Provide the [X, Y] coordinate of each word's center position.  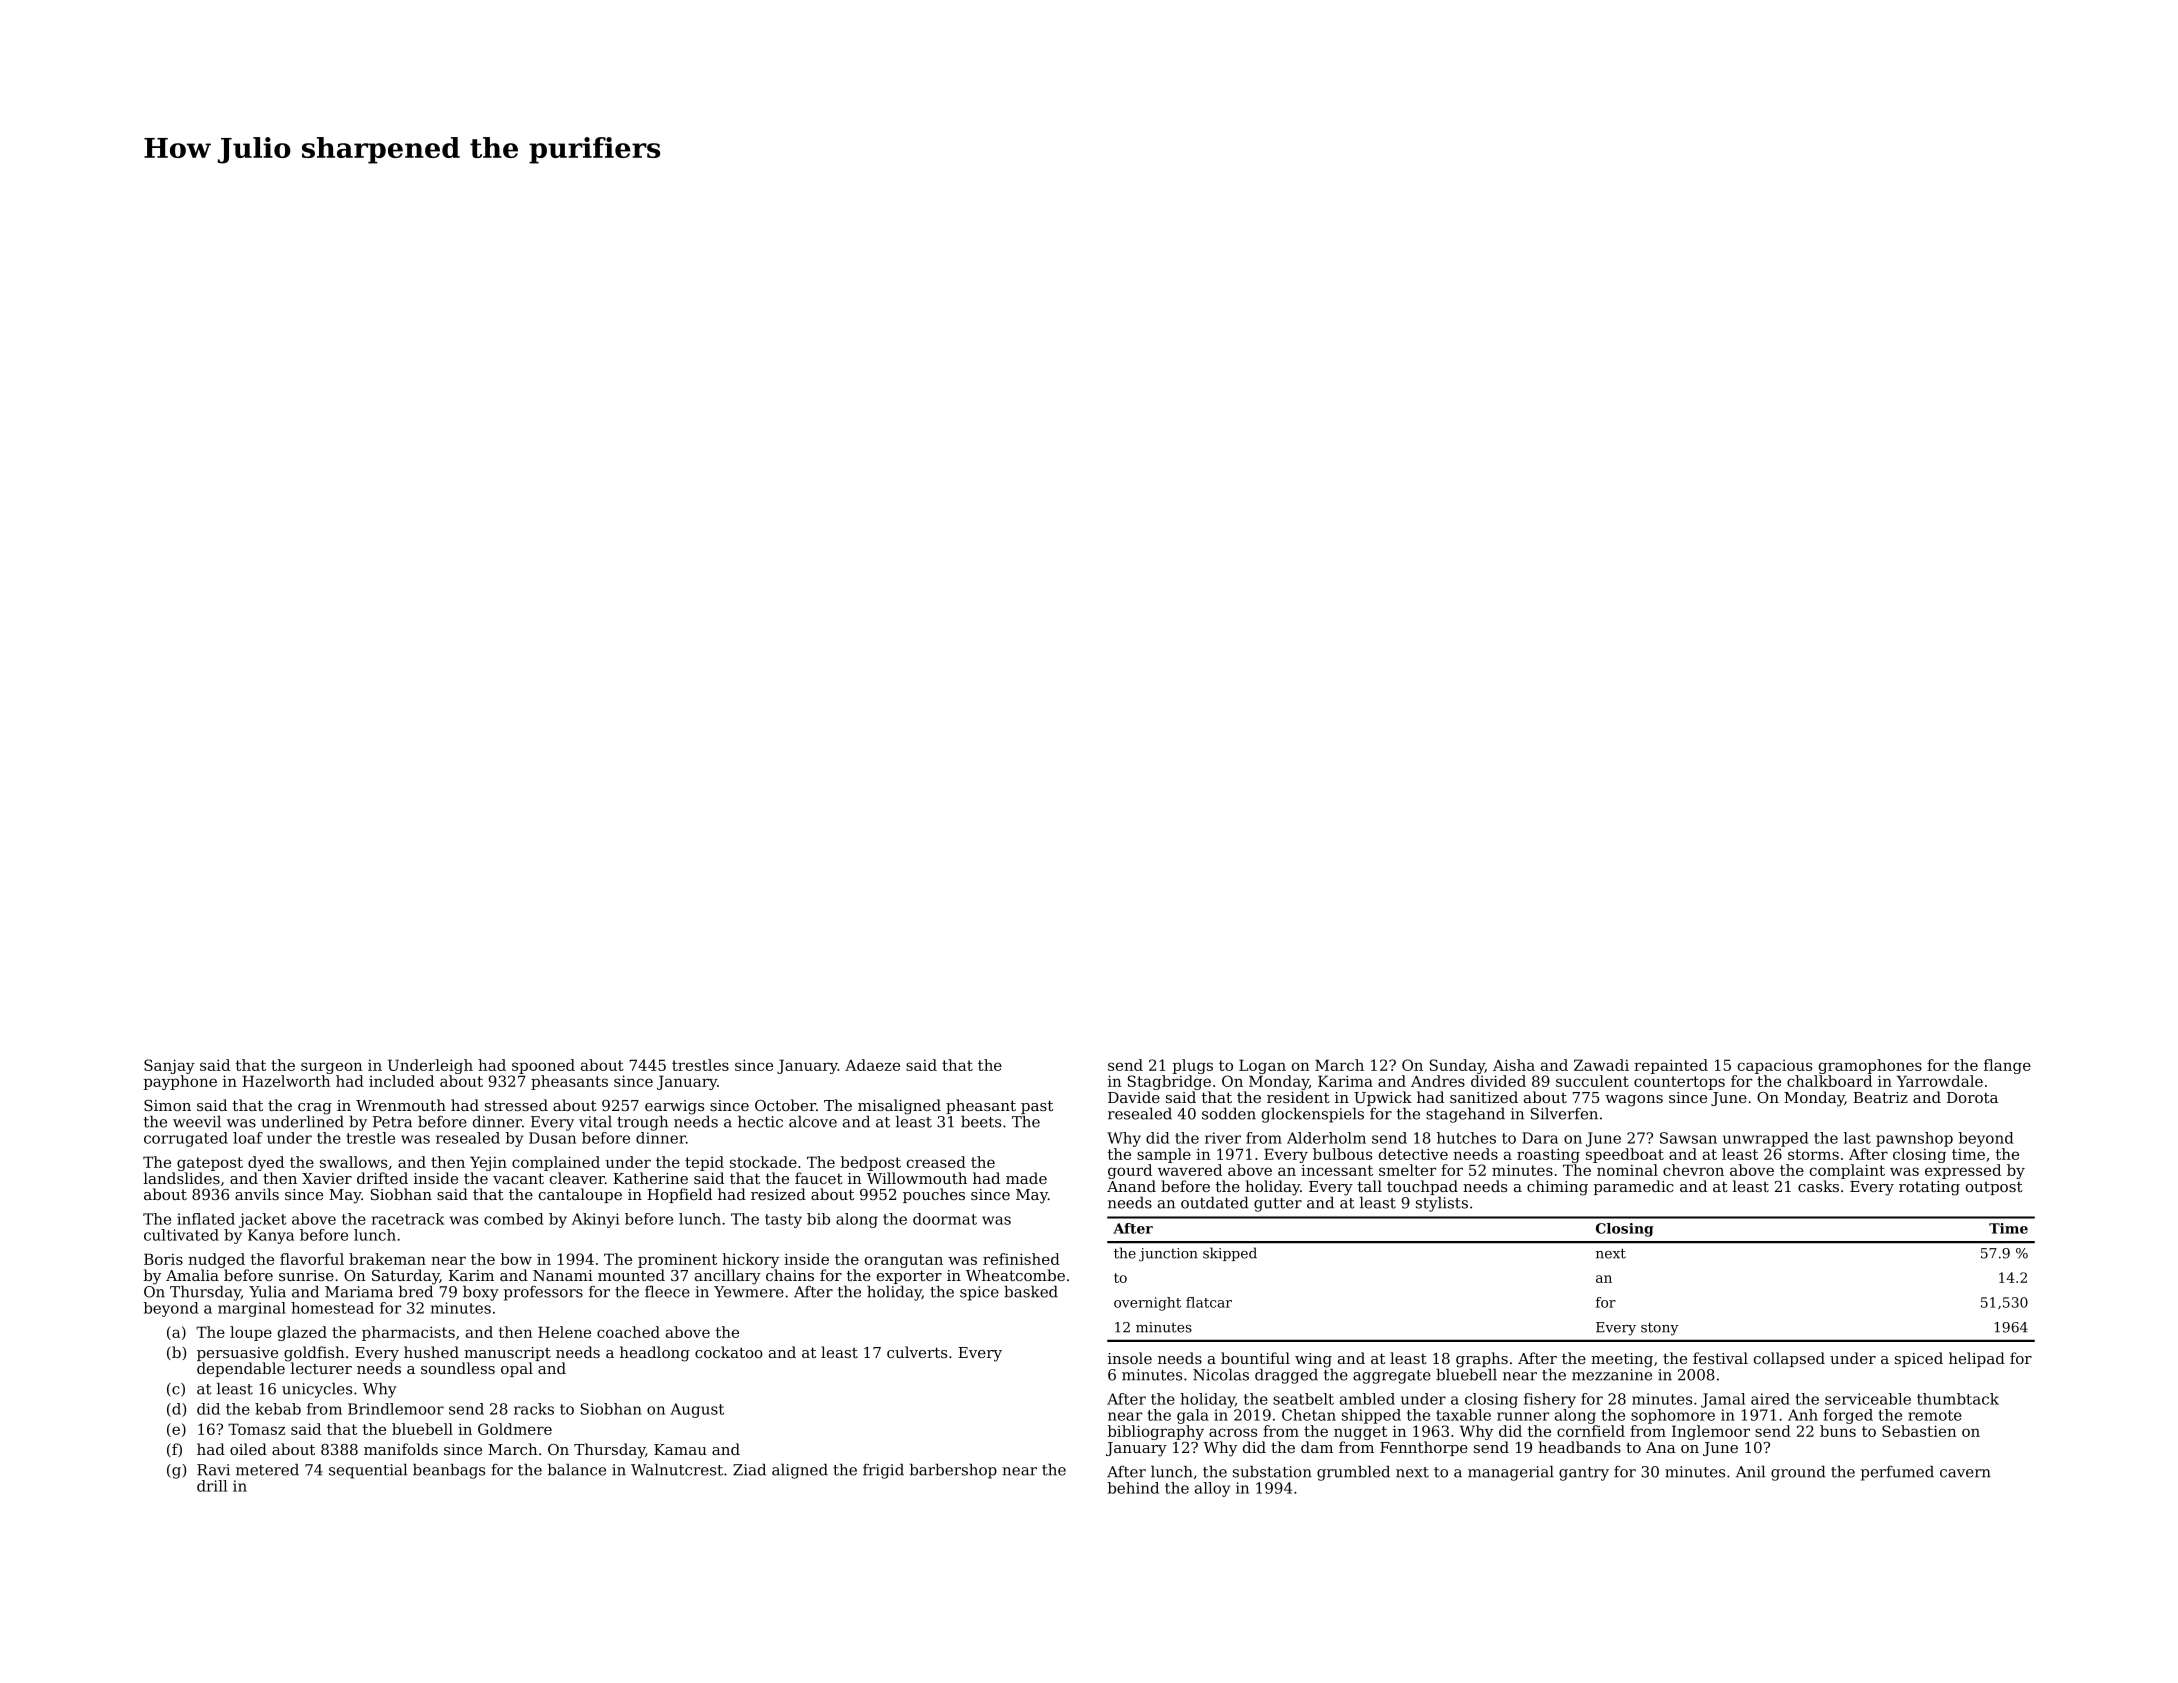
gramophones [1870, 1066]
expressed [1963, 1171]
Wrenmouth [401, 1105]
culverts [917, 1352]
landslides [182, 1178]
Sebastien [1919, 1431]
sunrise [306, 1275]
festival [1720, 1358]
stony [1659, 1329]
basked [1031, 1292]
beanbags [449, 1471]
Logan [1262, 1066]
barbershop [953, 1471]
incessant [1337, 1170]
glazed [302, 1333]
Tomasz [256, 1429]
